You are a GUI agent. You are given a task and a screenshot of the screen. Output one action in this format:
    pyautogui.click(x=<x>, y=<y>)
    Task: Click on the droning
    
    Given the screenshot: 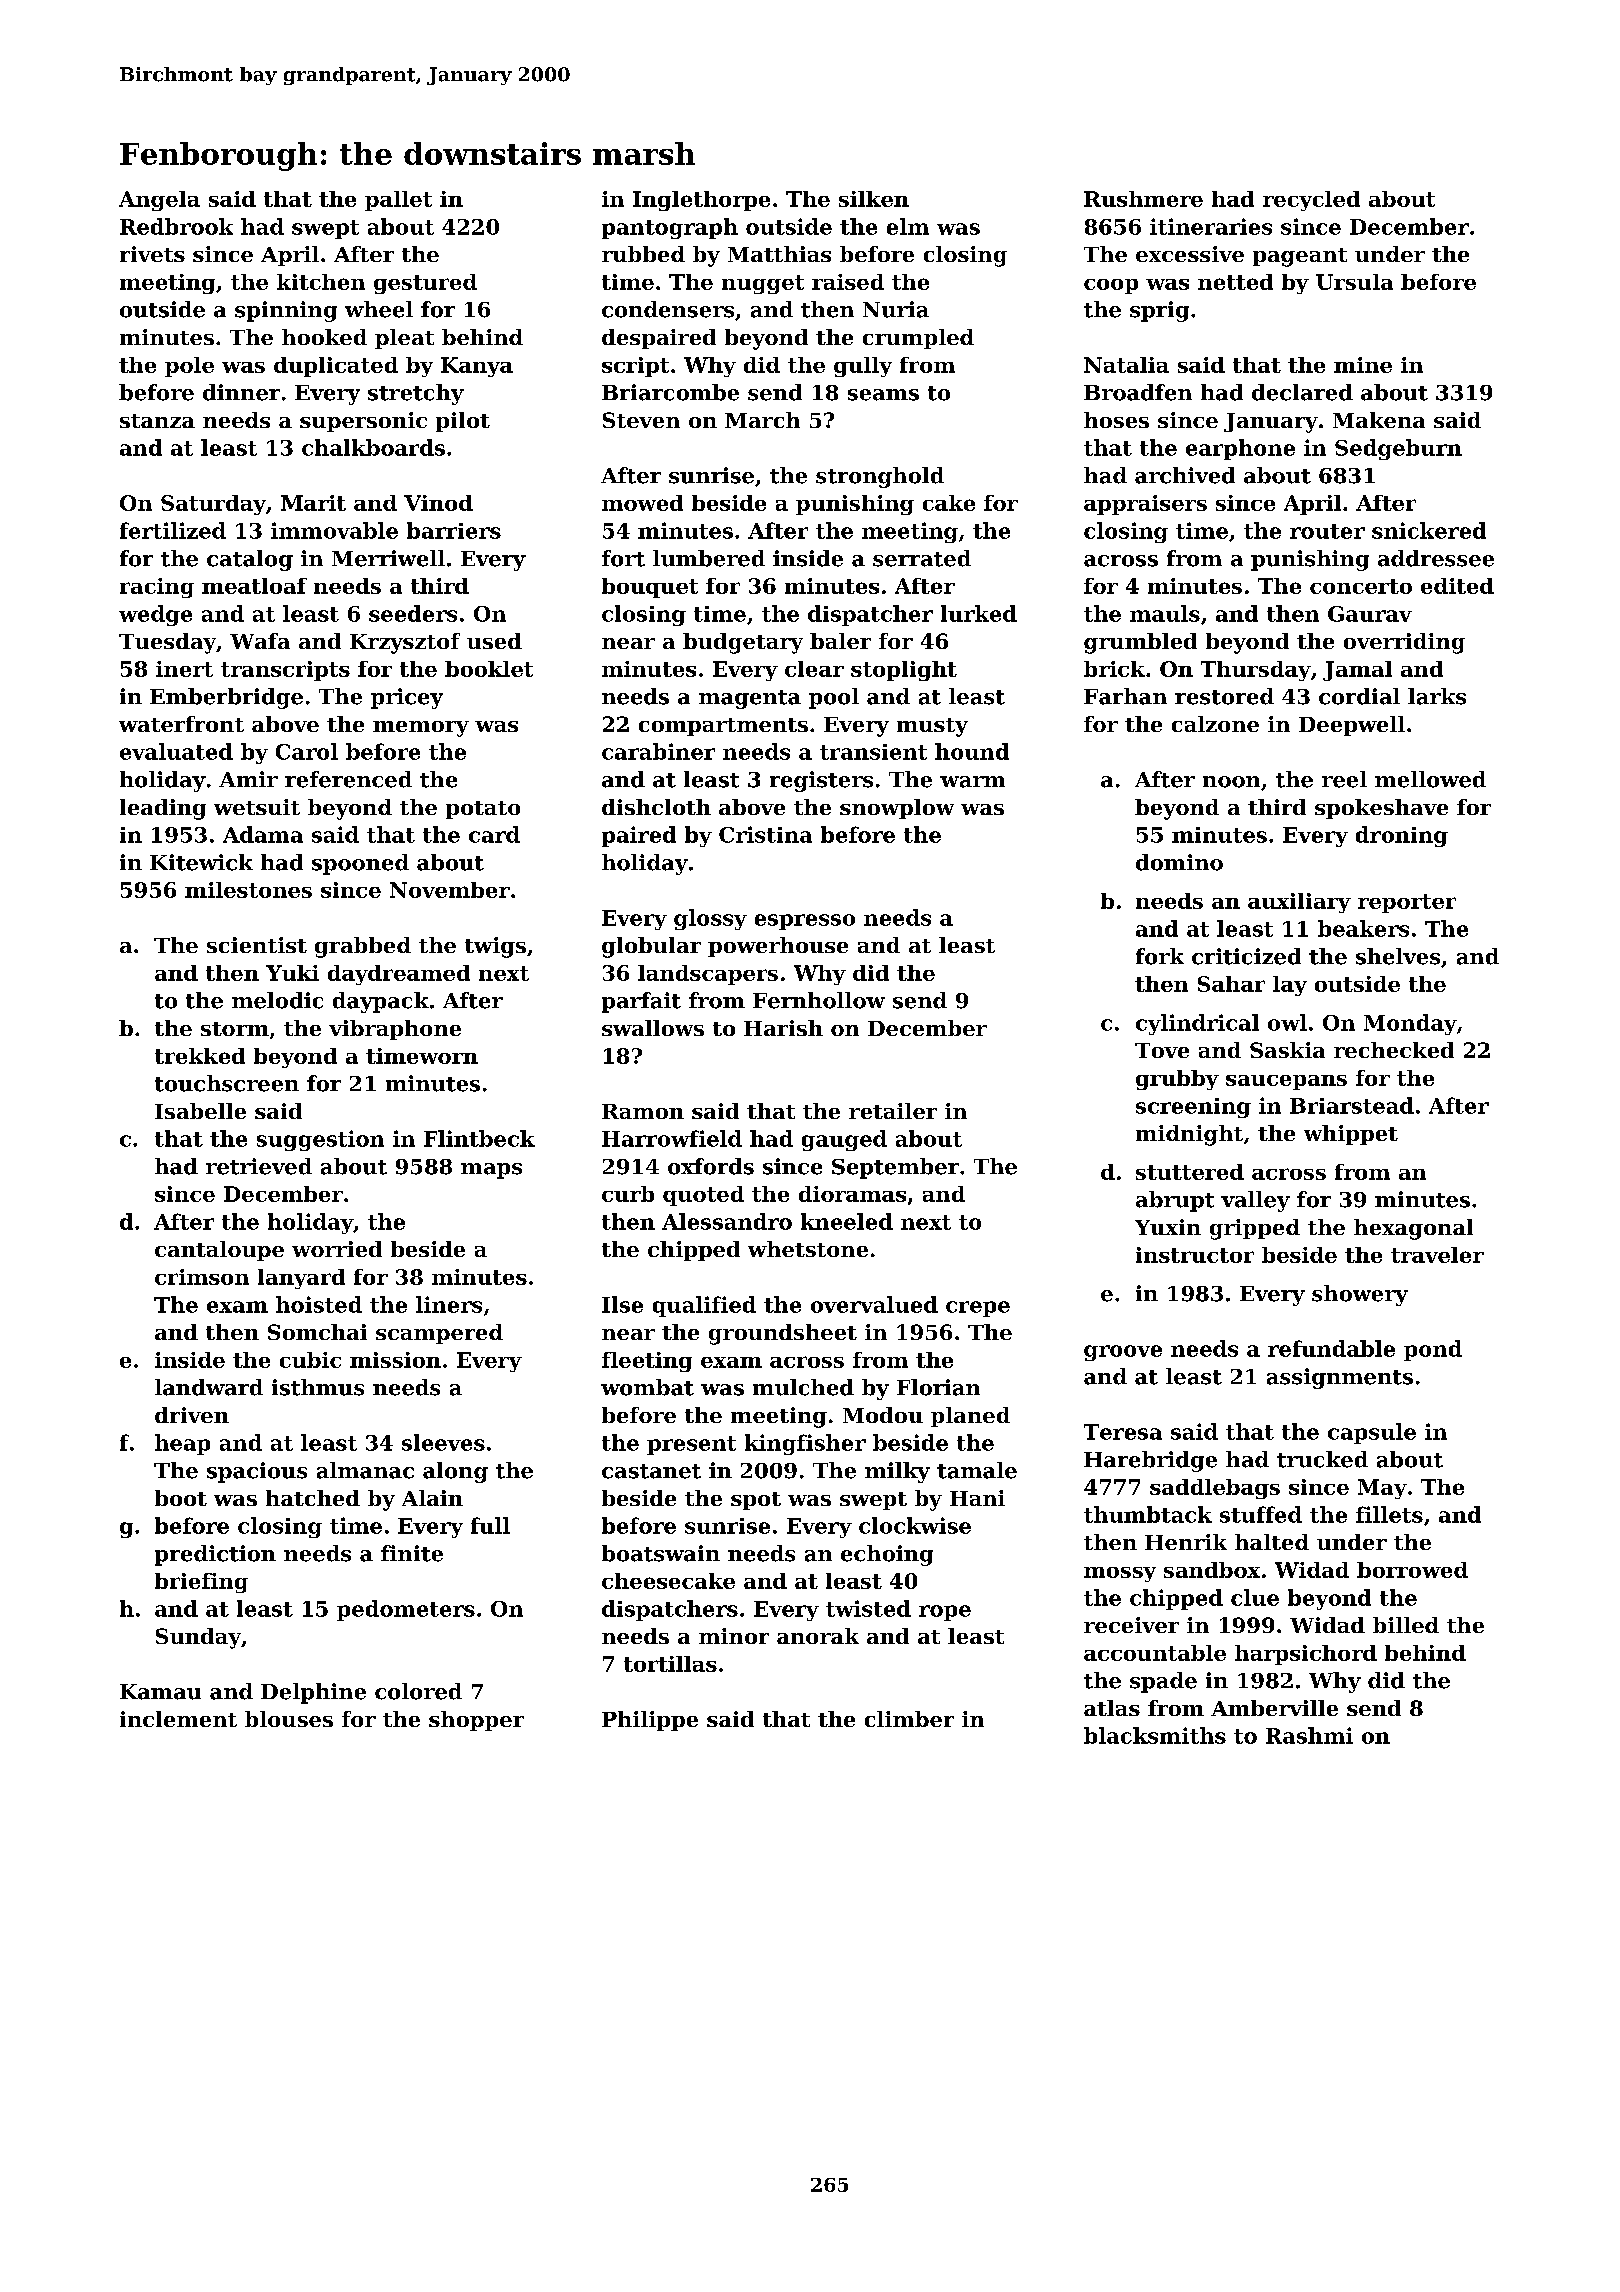 What is the action you would take?
    pyautogui.click(x=1402, y=836)
